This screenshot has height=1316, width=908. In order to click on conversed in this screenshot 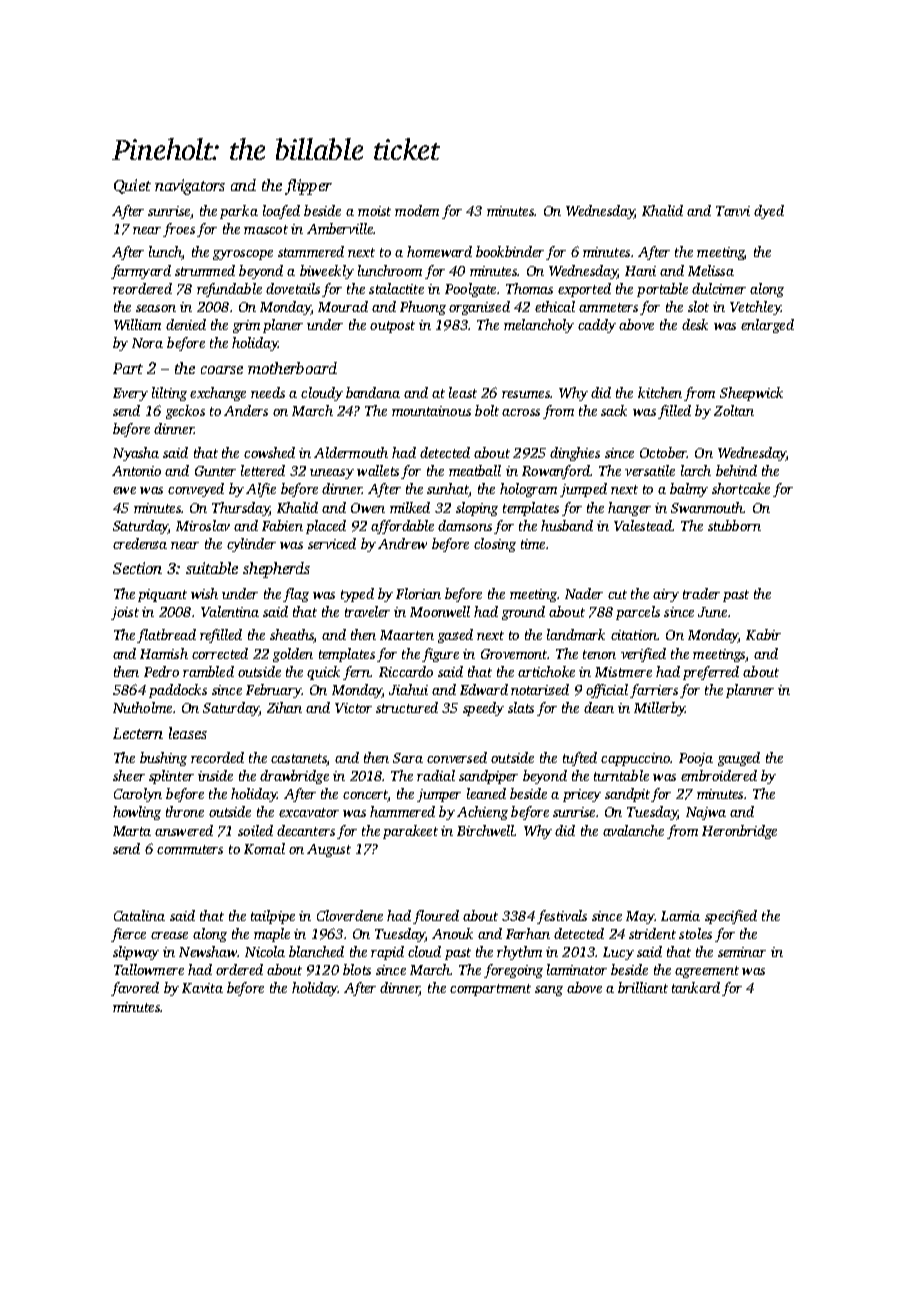, I will do `click(457, 757)`.
